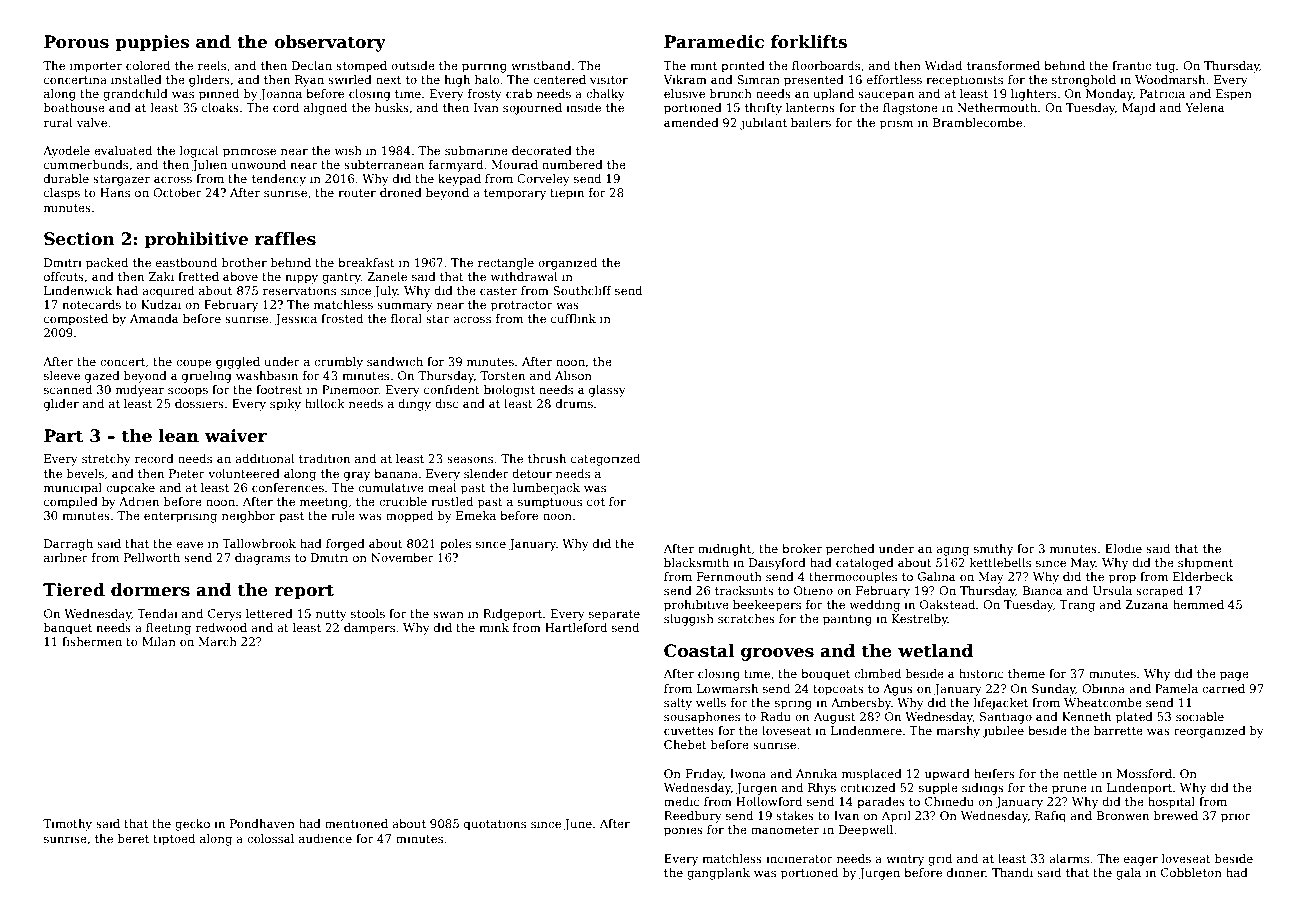  Describe the element at coordinates (699, 651) in the screenshot. I see `Coastal` at that location.
